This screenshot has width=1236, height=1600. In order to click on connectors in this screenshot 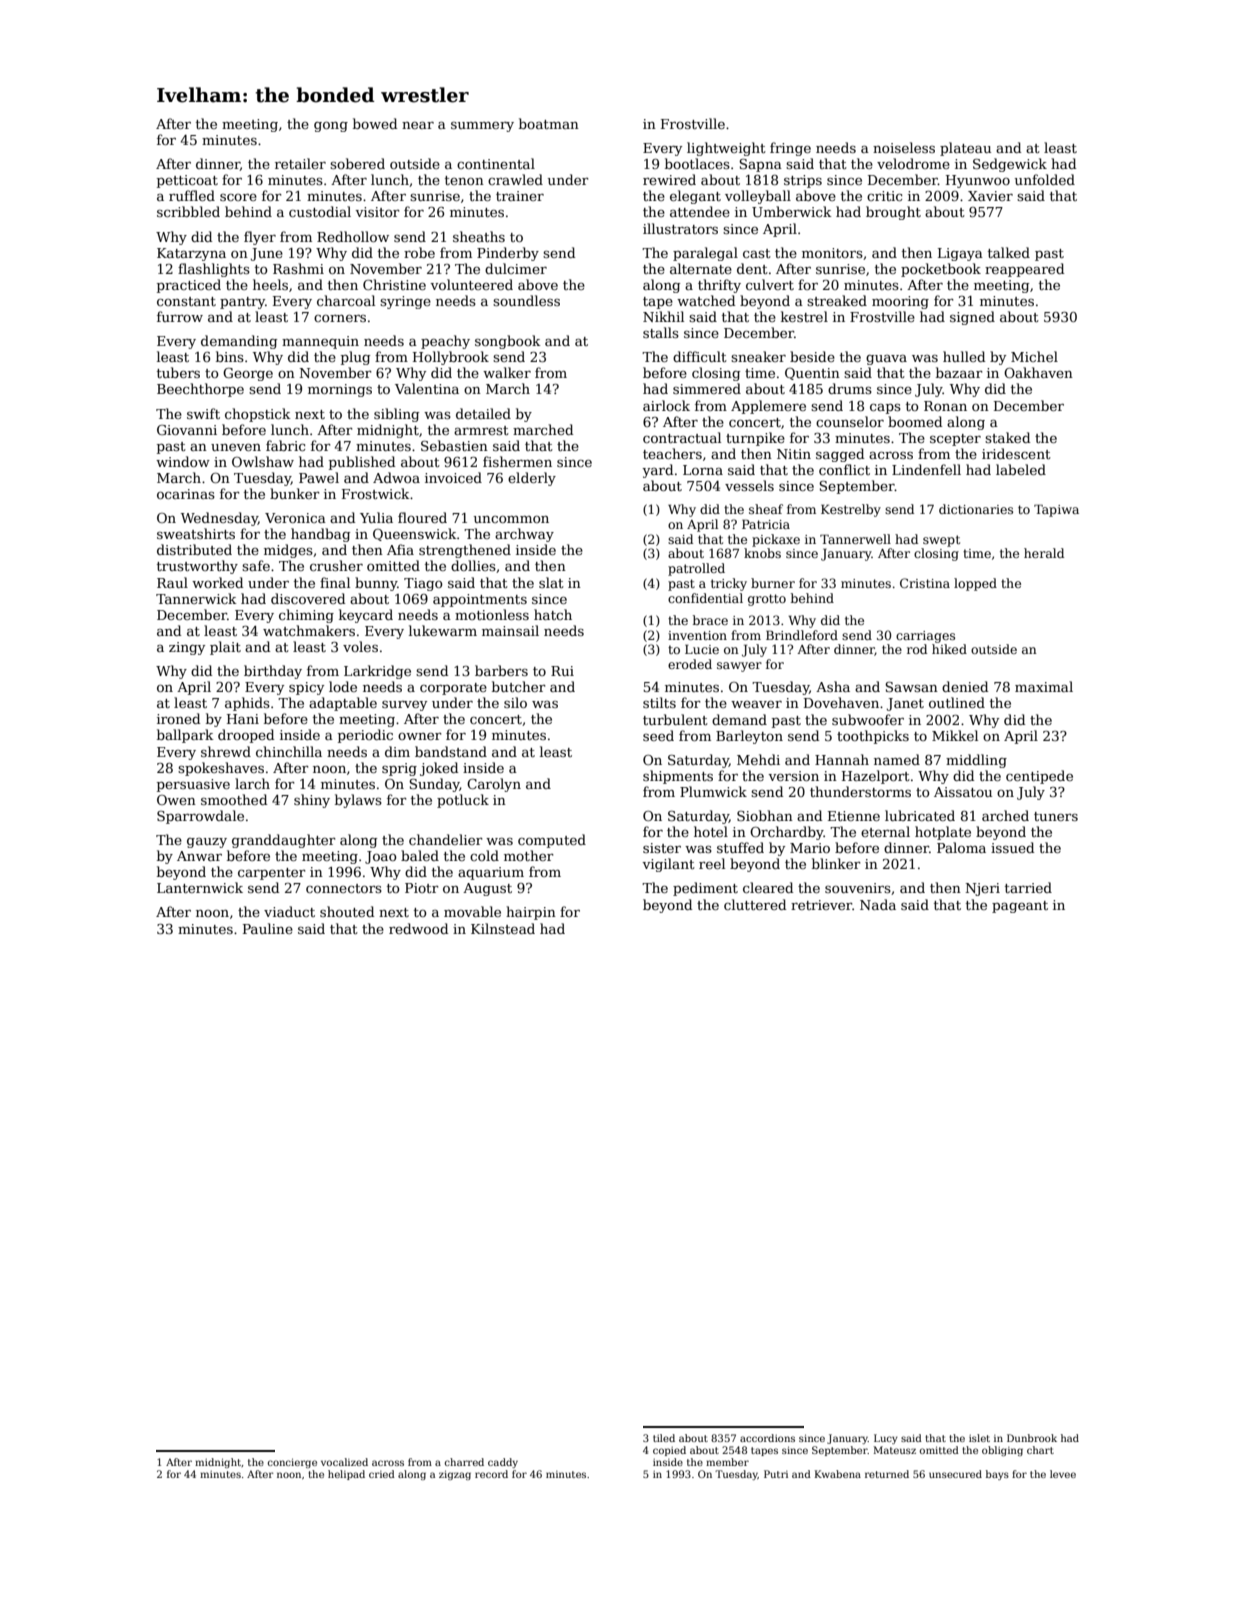, I will do `click(344, 888)`.
